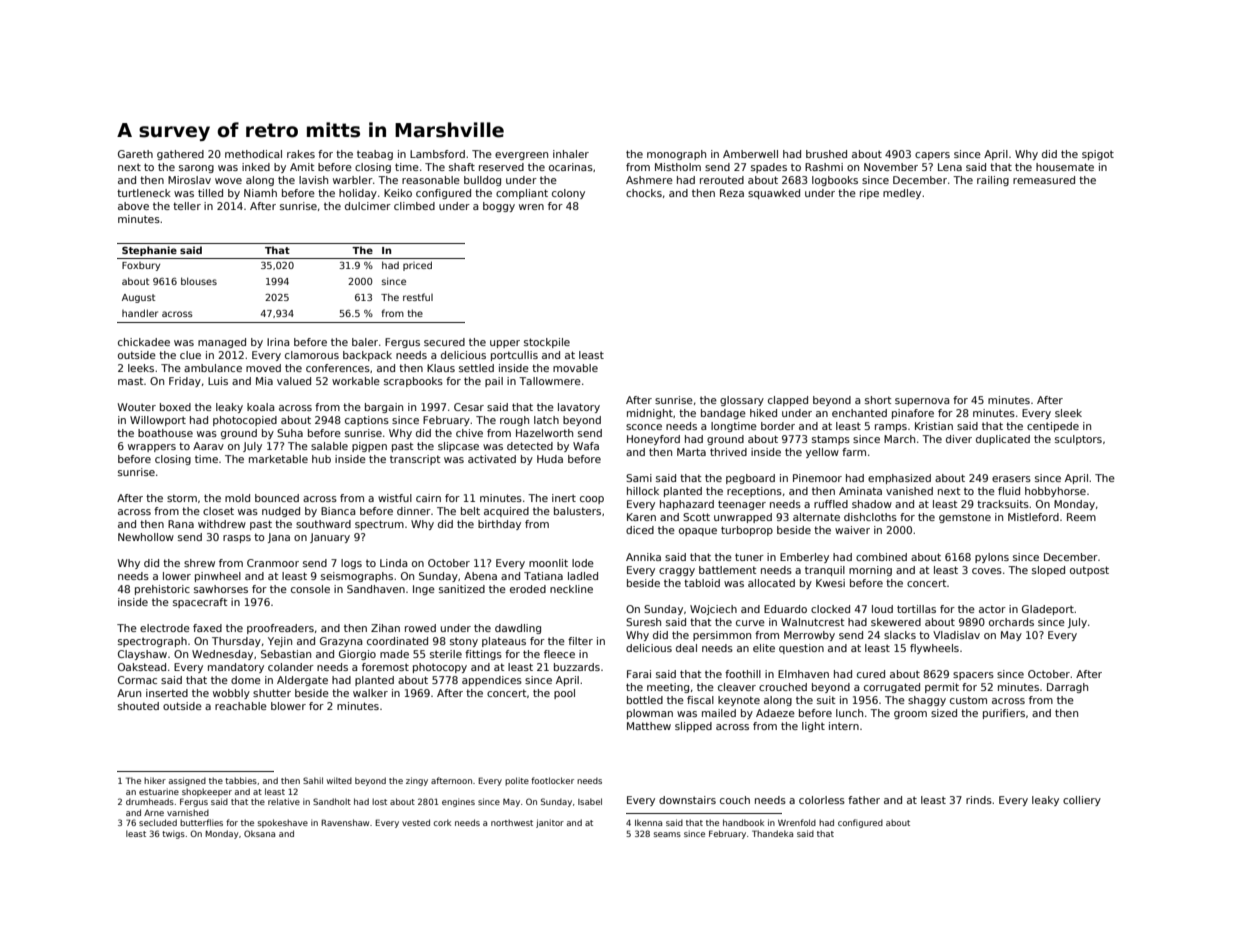  What do you see at coordinates (165, 628) in the document?
I see `electrode` at bounding box center [165, 628].
